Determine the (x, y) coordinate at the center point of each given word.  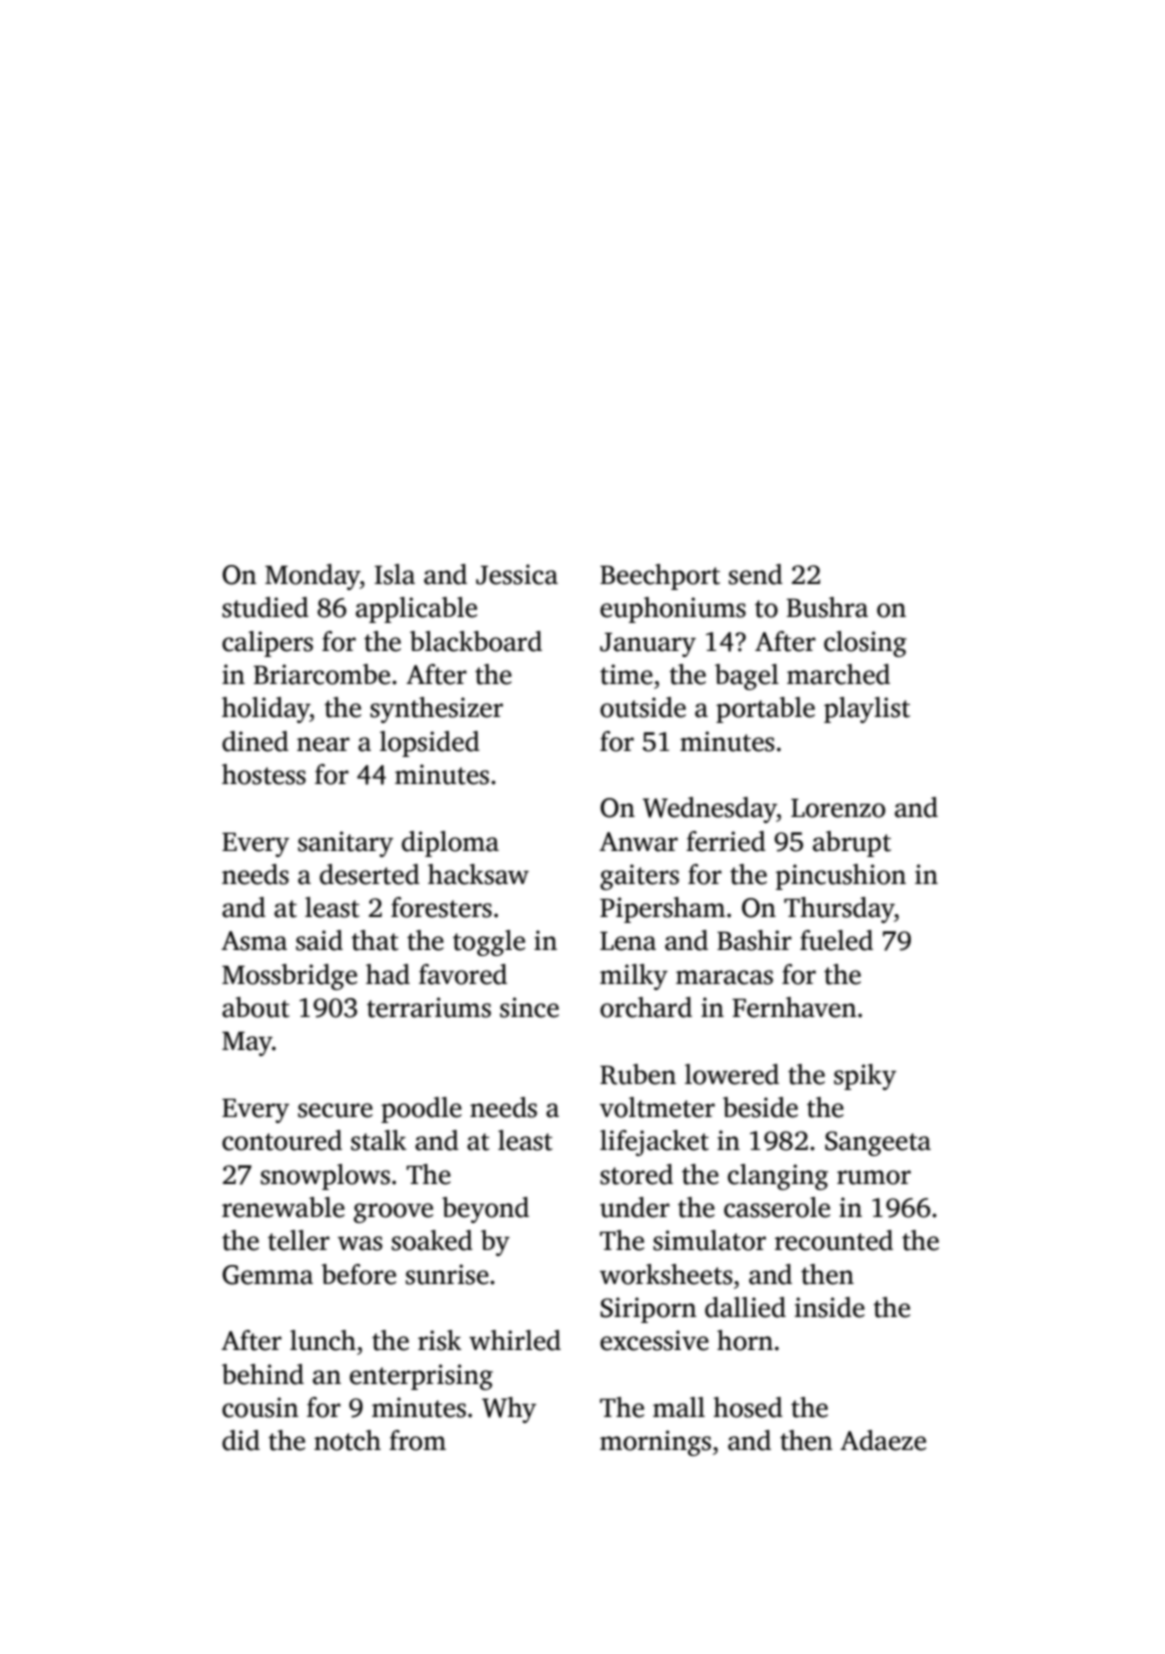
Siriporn (648, 1310)
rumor (874, 1177)
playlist (867, 710)
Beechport (660, 577)
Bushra (827, 607)
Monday (312, 577)
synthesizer (436, 710)
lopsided (430, 744)
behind (263, 1374)
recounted (834, 1240)
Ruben (638, 1074)
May (247, 1044)
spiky (865, 1077)
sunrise (447, 1274)
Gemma (267, 1275)
